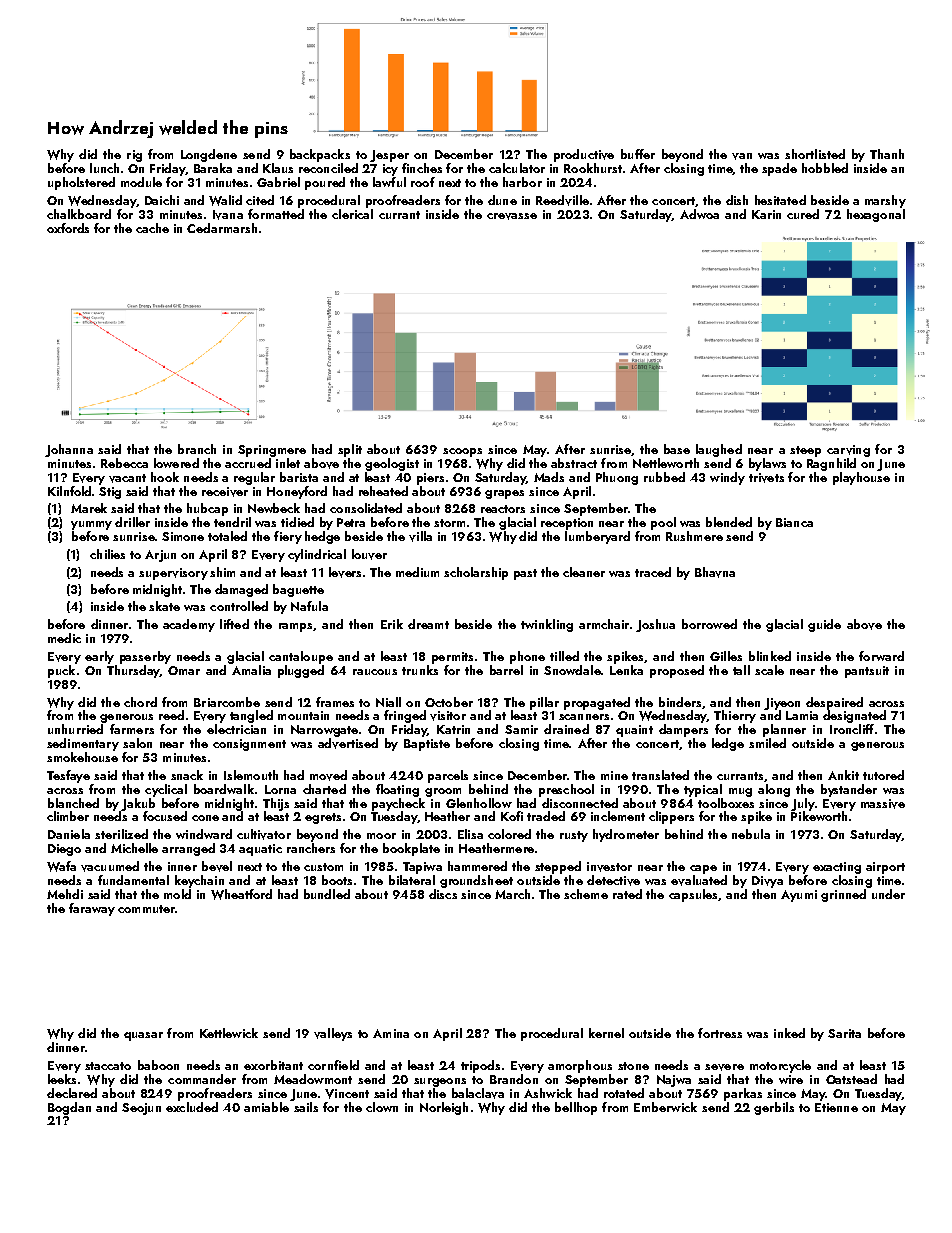 The height and width of the screenshot is (1233, 952). I want to click on moor, so click(381, 836).
